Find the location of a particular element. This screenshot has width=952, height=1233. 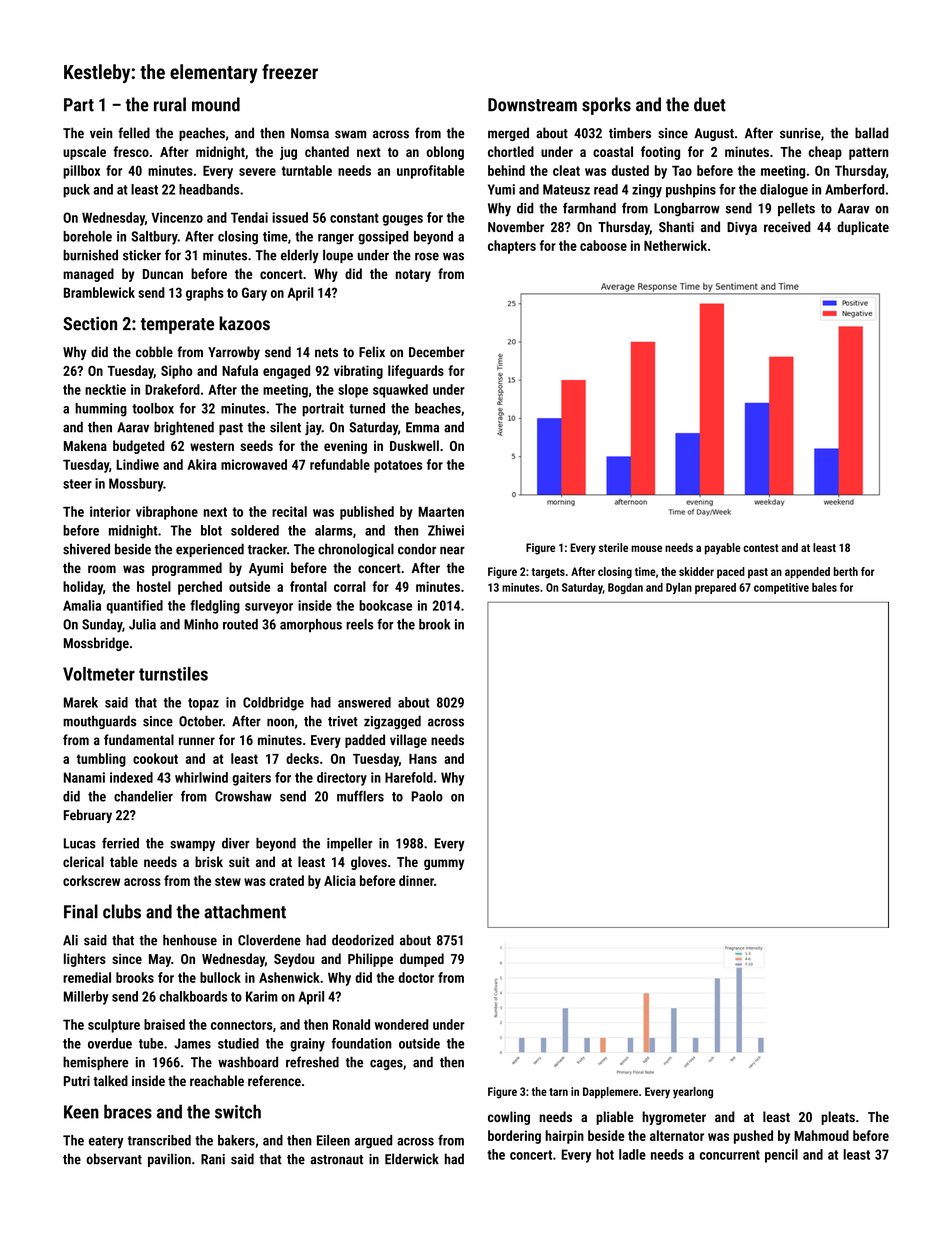

targets is located at coordinates (548, 573).
